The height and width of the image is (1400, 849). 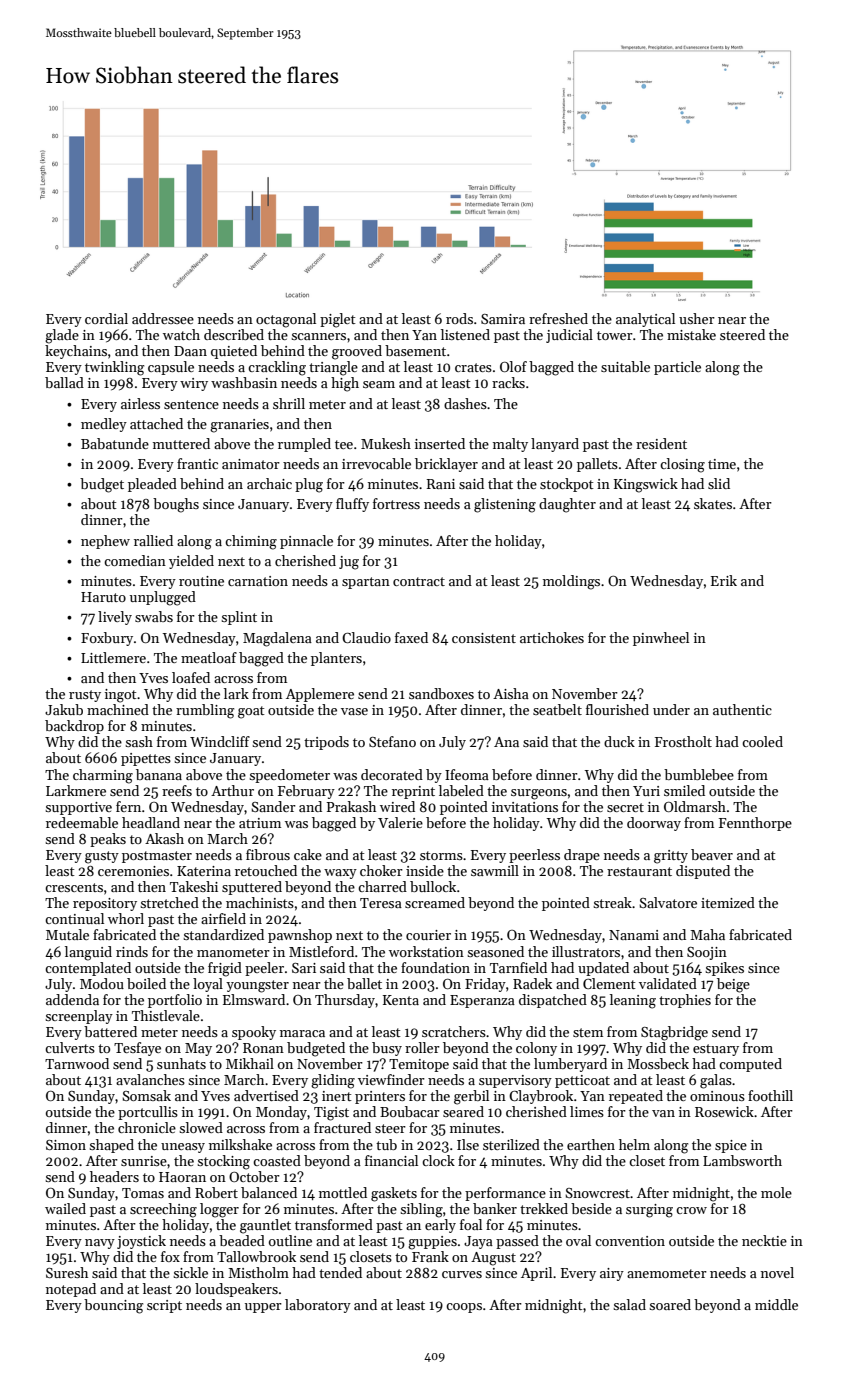 I want to click on faxed, so click(x=411, y=637).
